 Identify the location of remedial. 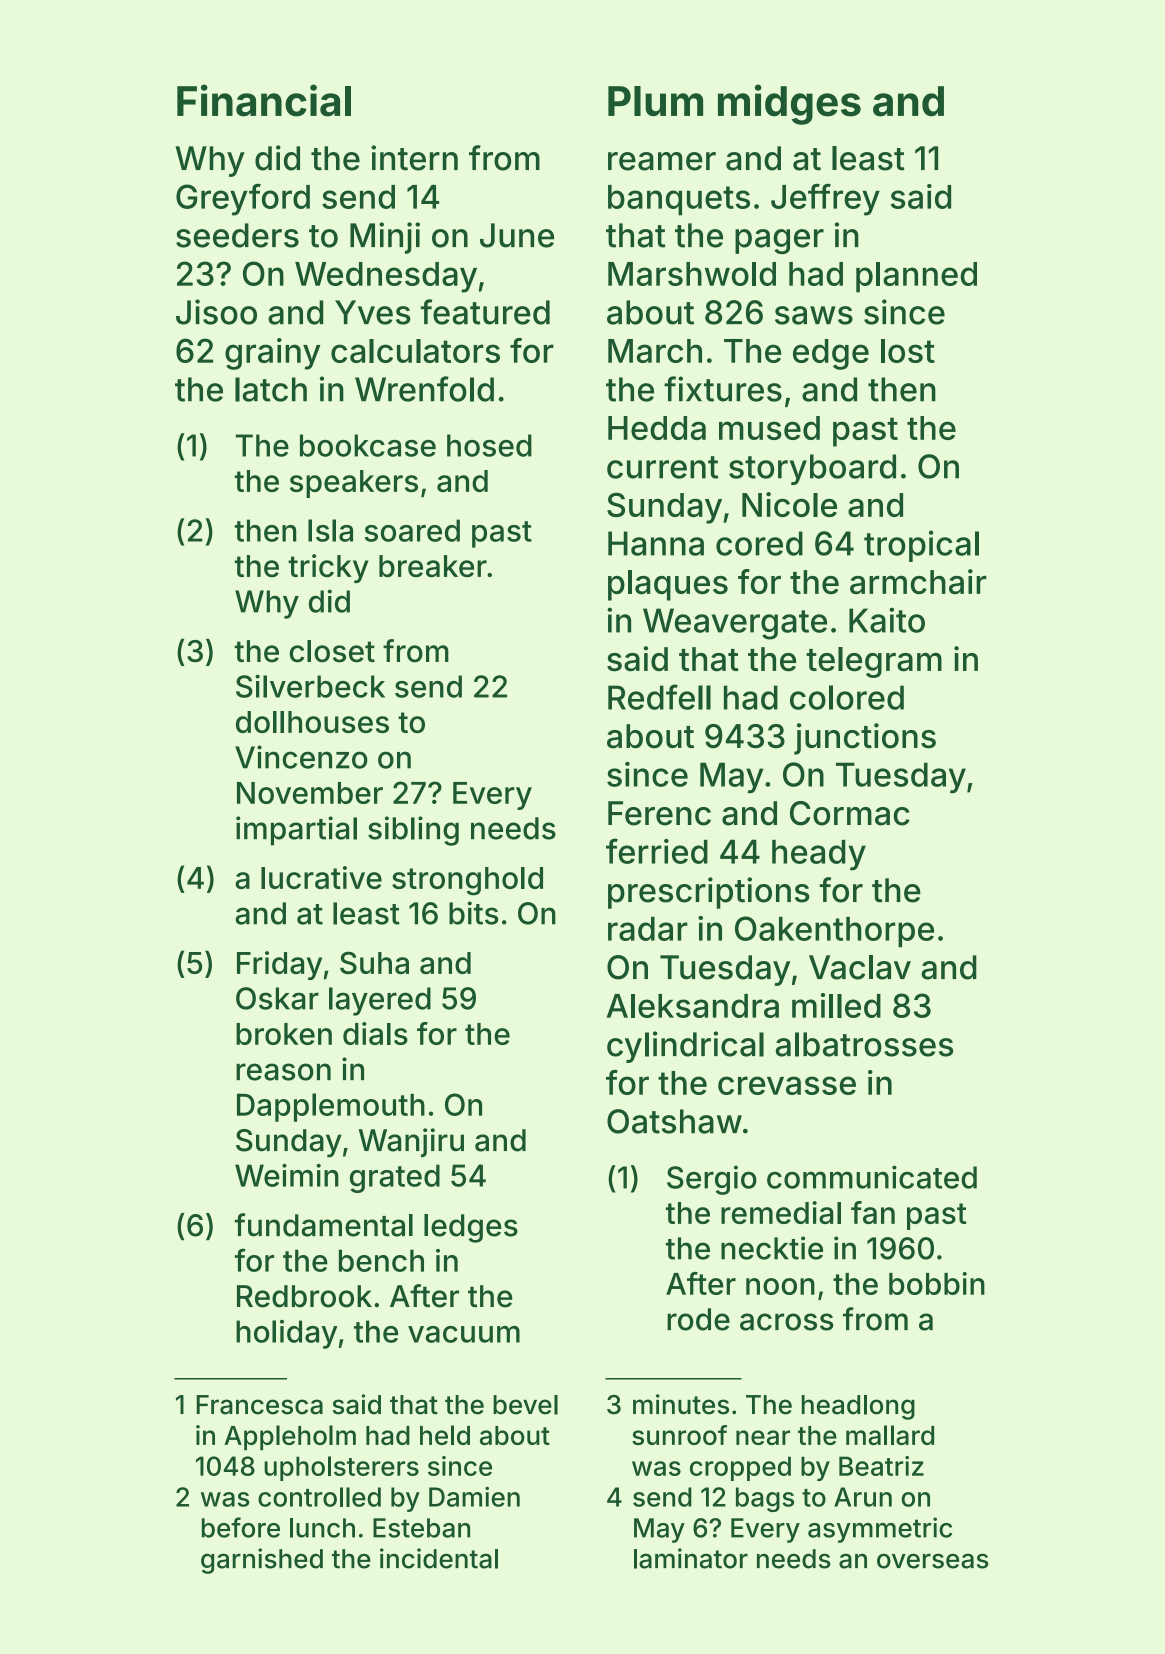
(781, 1212).
